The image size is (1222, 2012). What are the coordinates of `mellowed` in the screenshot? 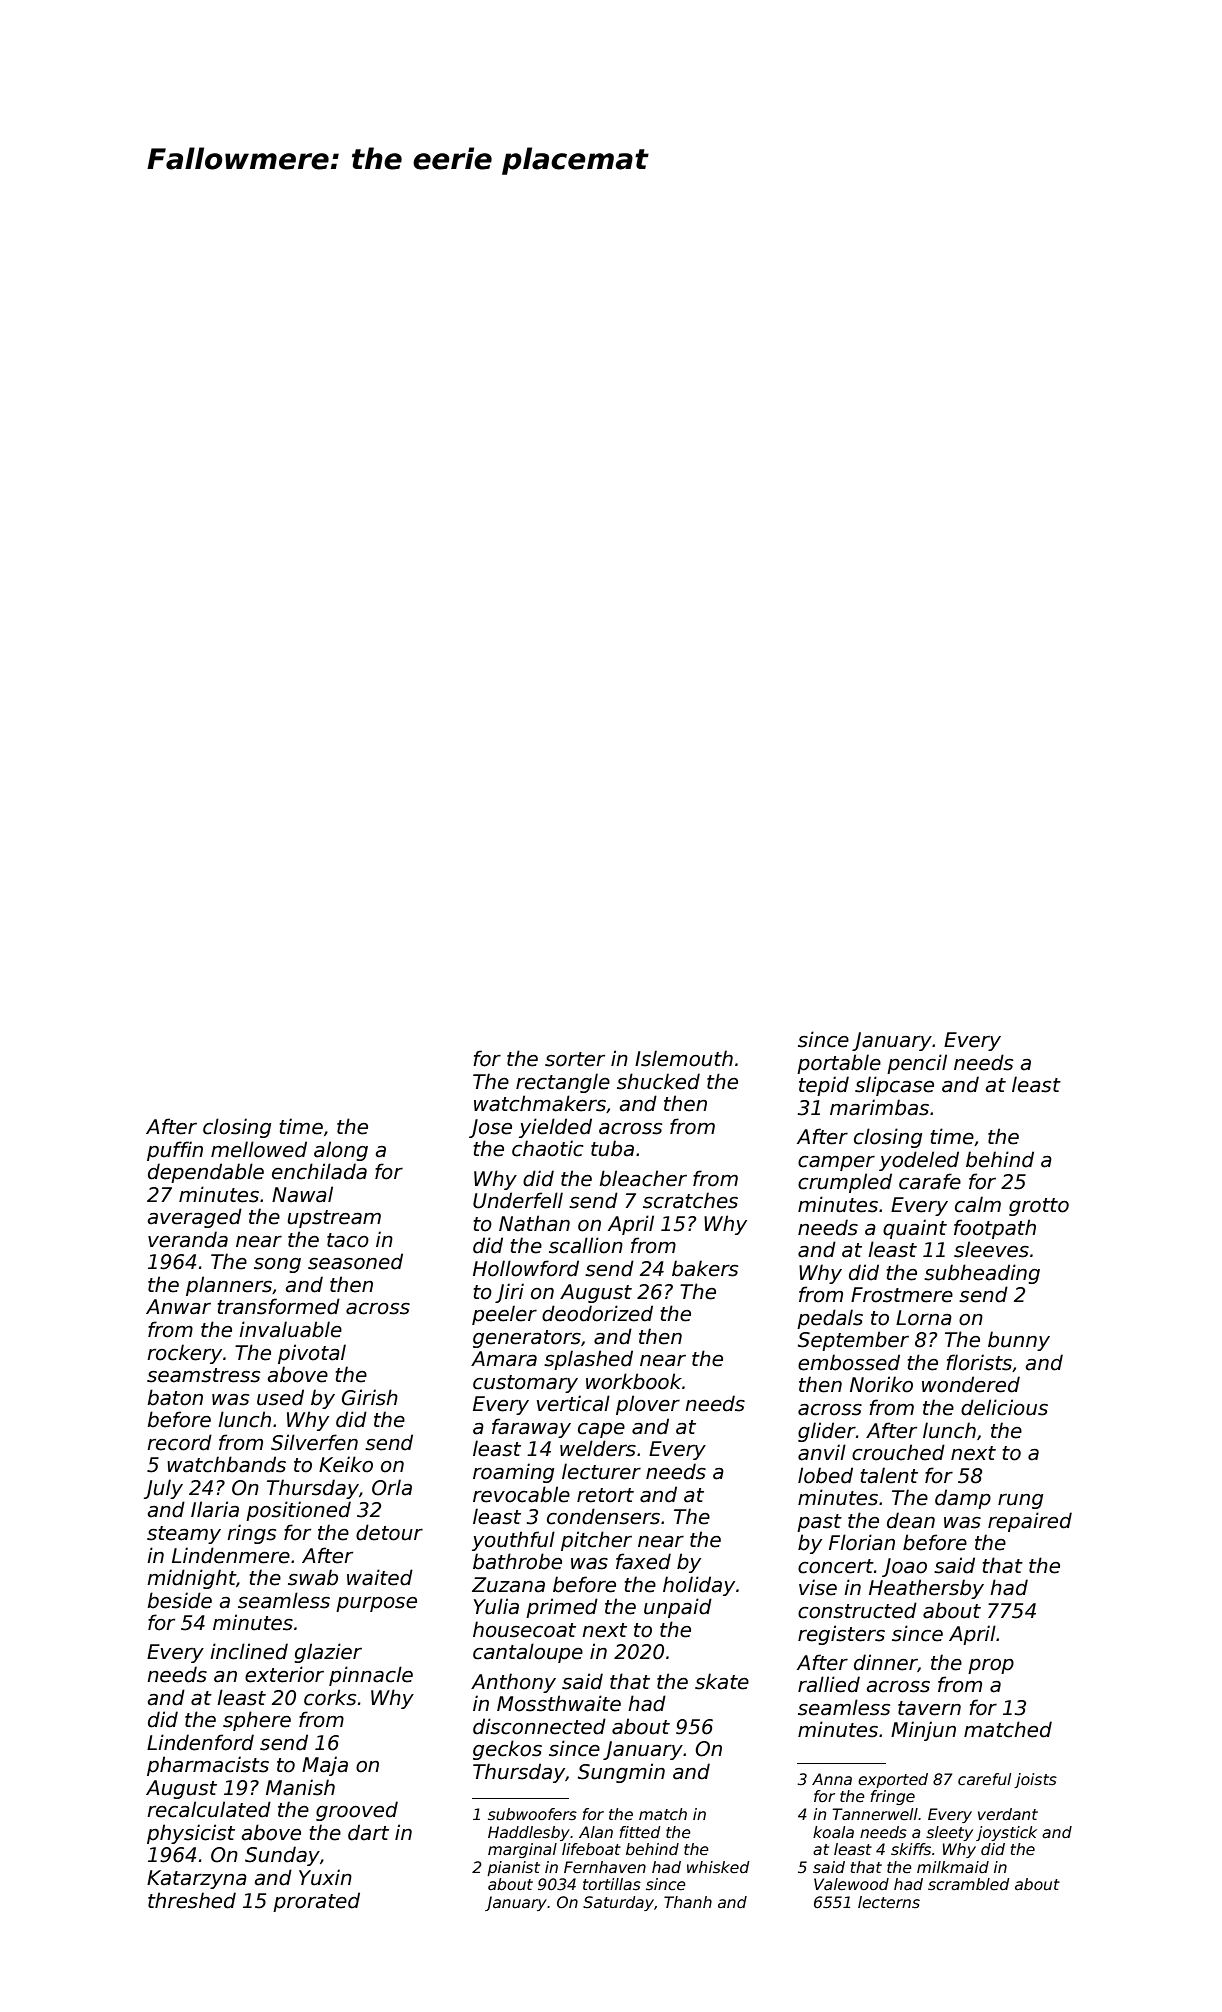 It's located at (259, 1149).
